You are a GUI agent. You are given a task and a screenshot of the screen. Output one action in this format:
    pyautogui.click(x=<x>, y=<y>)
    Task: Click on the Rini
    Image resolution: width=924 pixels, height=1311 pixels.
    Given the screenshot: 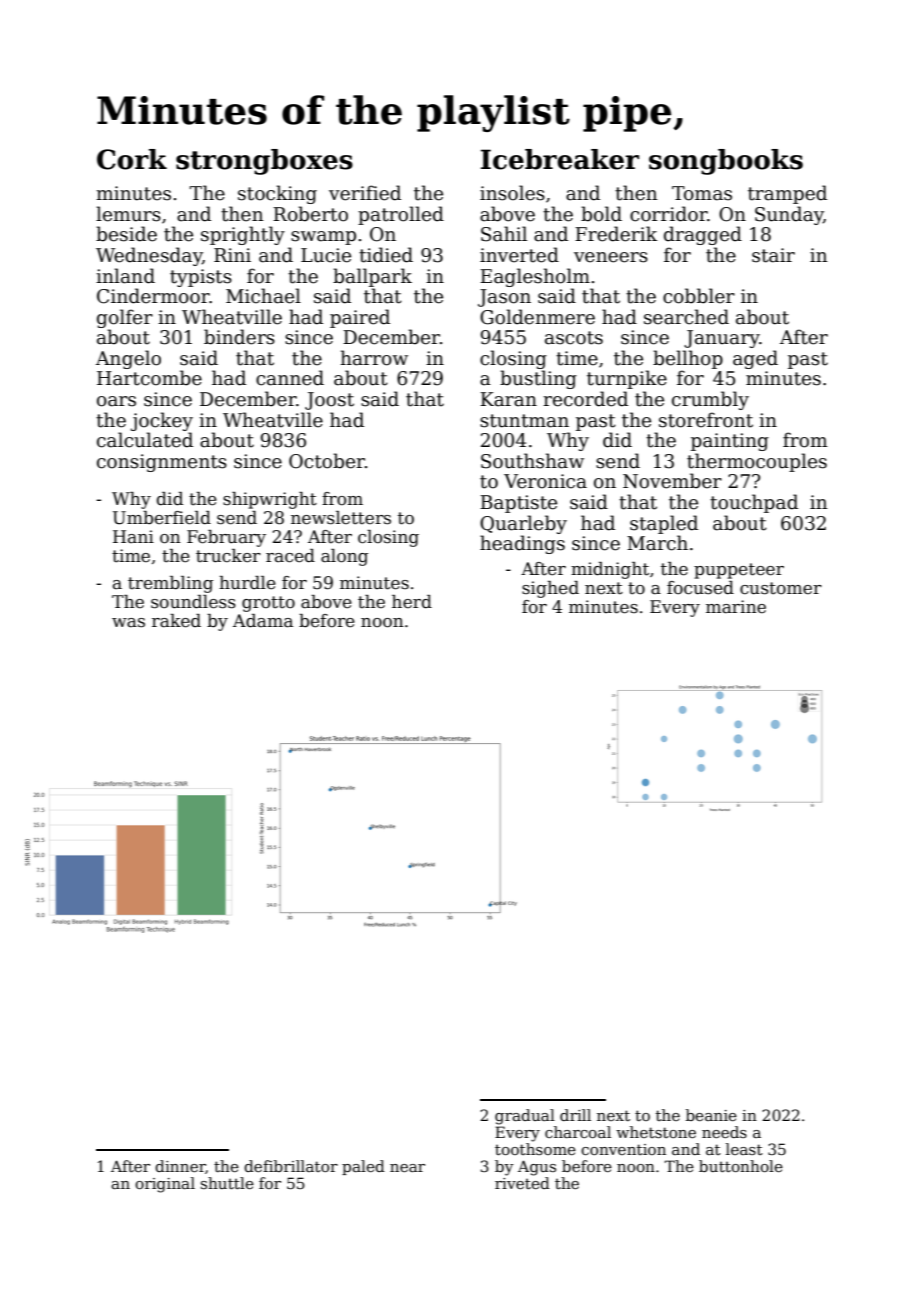 What is the action you would take?
    pyautogui.click(x=232, y=255)
